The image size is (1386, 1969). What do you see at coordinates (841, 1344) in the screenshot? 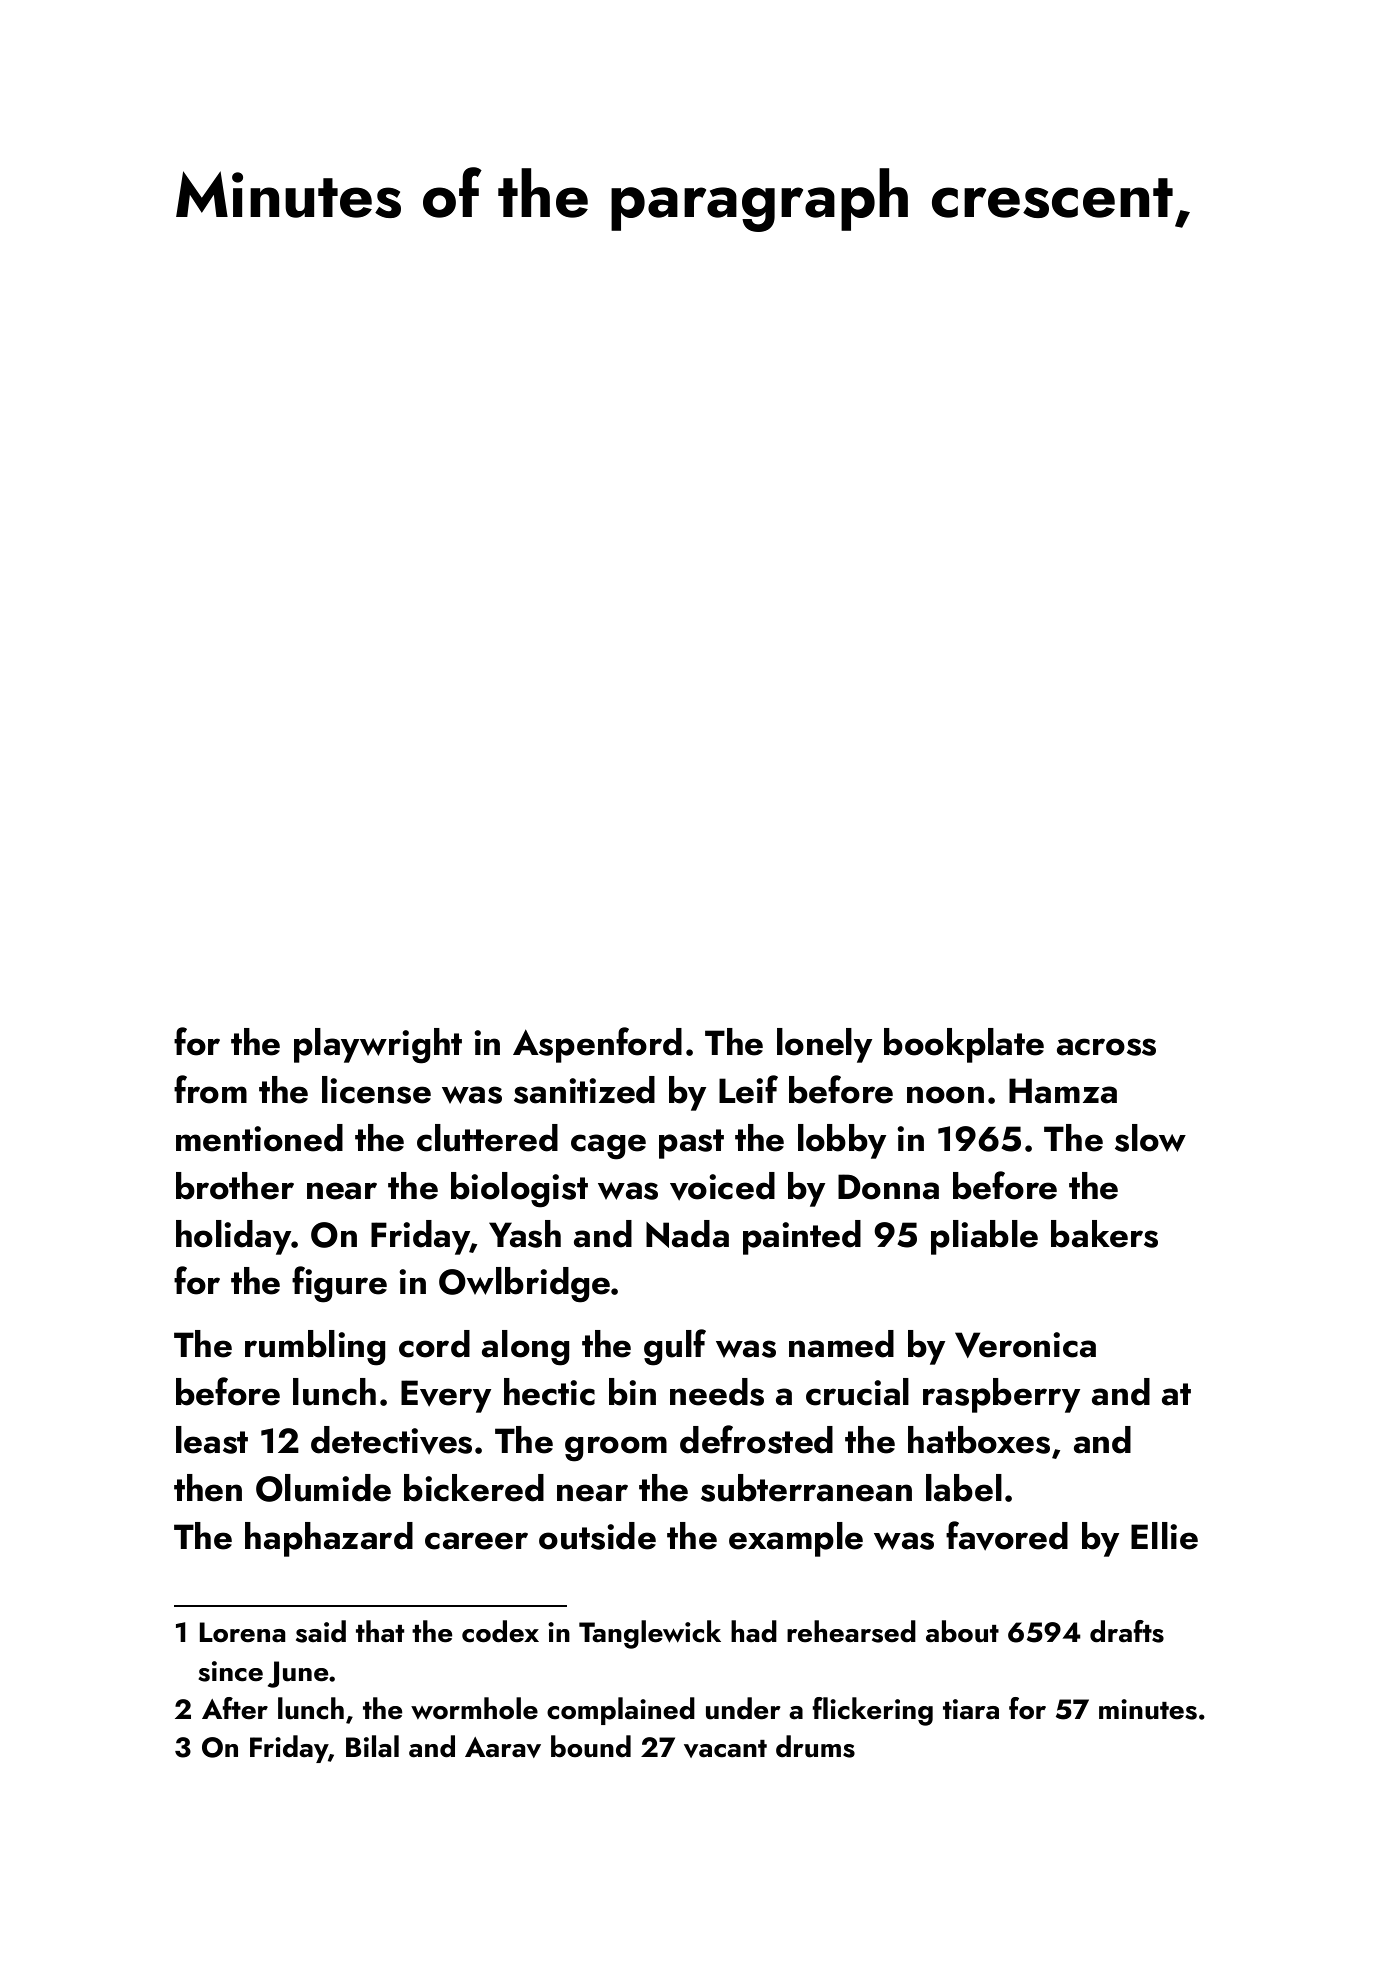
I see `named` at bounding box center [841, 1344].
